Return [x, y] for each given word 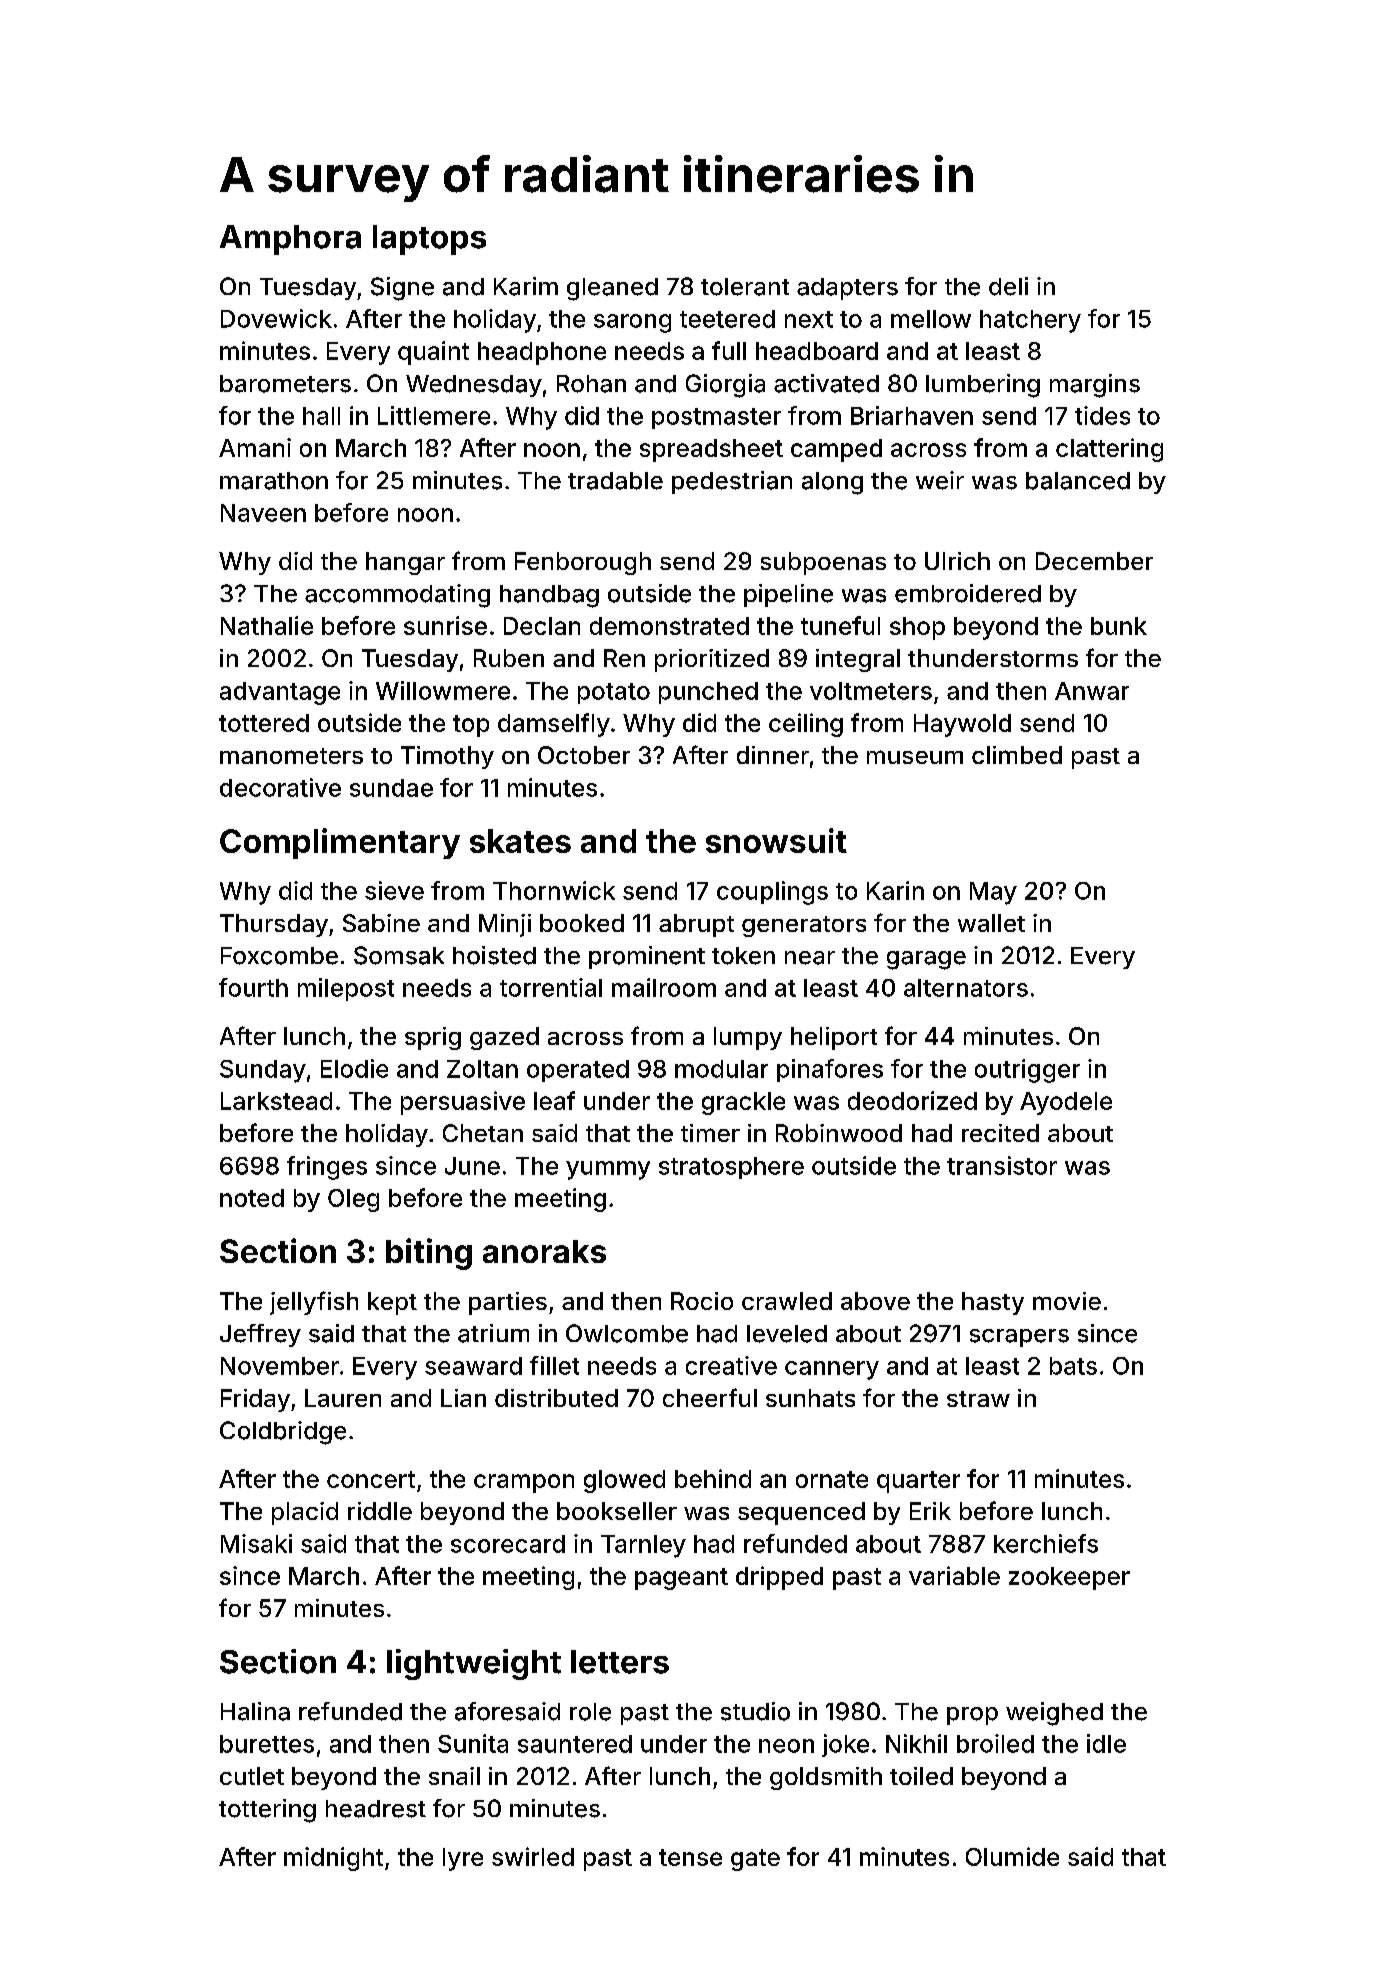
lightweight [474, 1664]
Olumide [1012, 1856]
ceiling [806, 725]
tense [690, 1857]
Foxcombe [279, 956]
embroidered [968, 593]
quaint [433, 353]
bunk [1119, 626]
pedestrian [732, 482]
